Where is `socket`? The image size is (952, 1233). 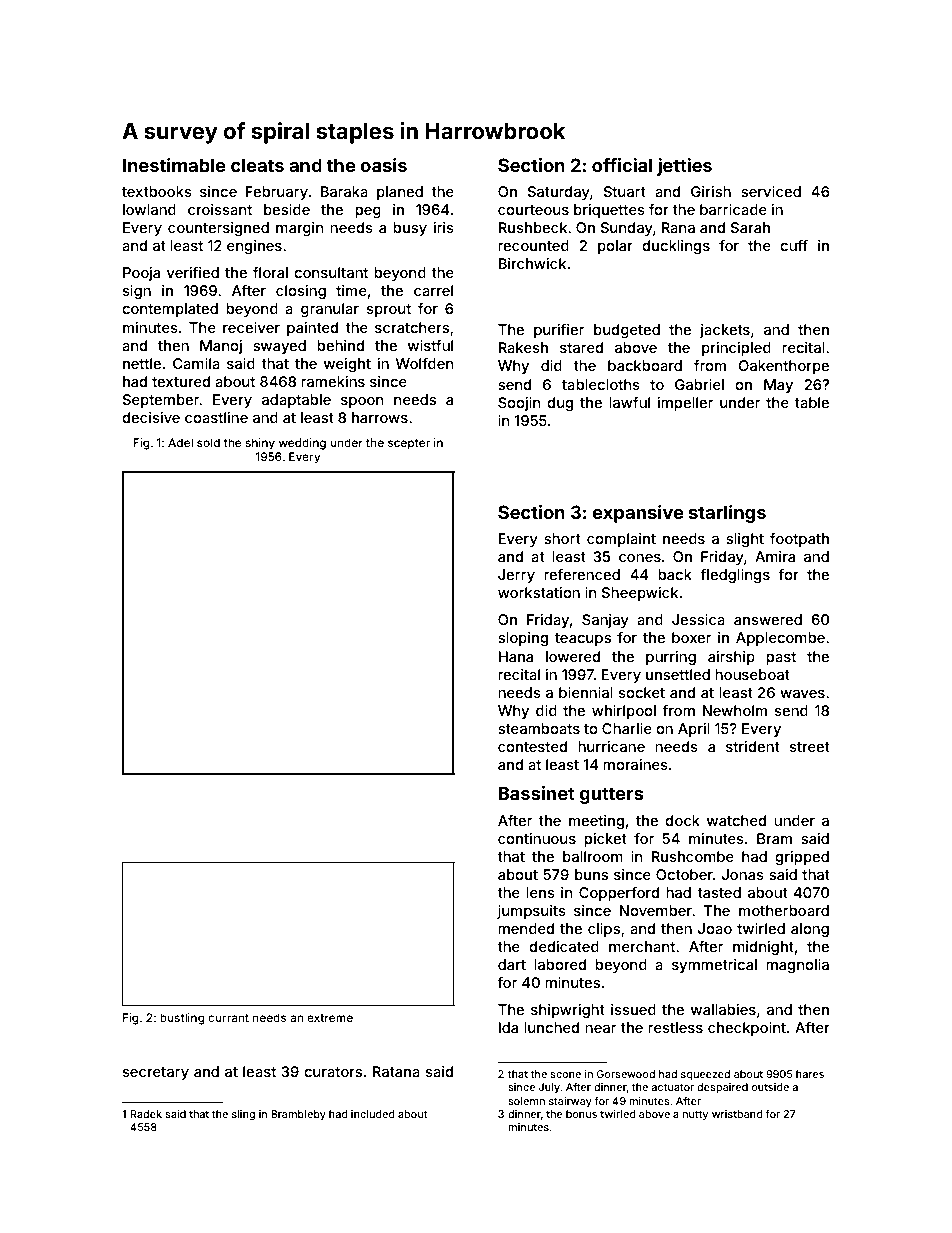
socket is located at coordinates (642, 692).
